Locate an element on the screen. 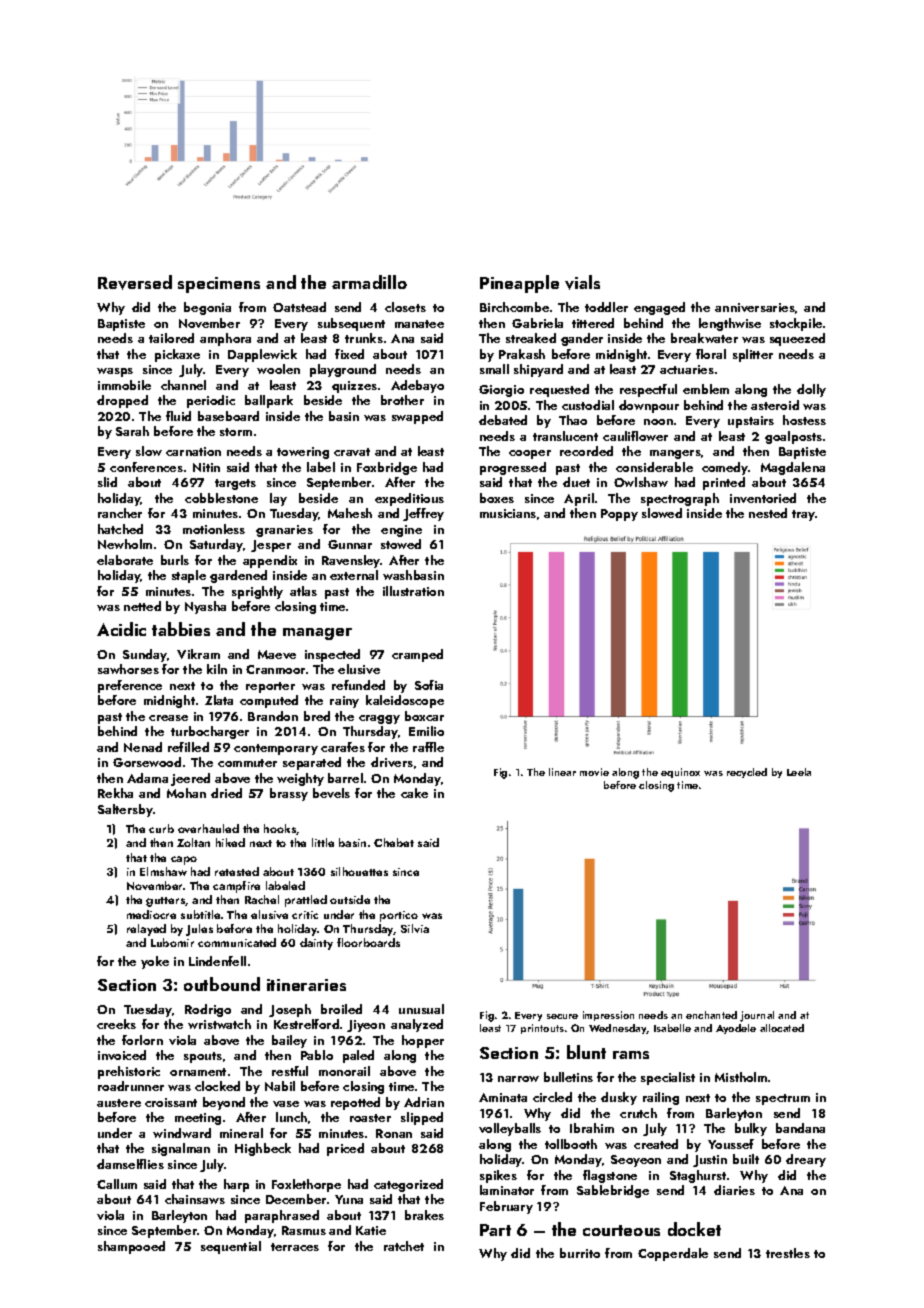 The width and height of the screenshot is (924, 1308). movie is located at coordinates (594, 772).
